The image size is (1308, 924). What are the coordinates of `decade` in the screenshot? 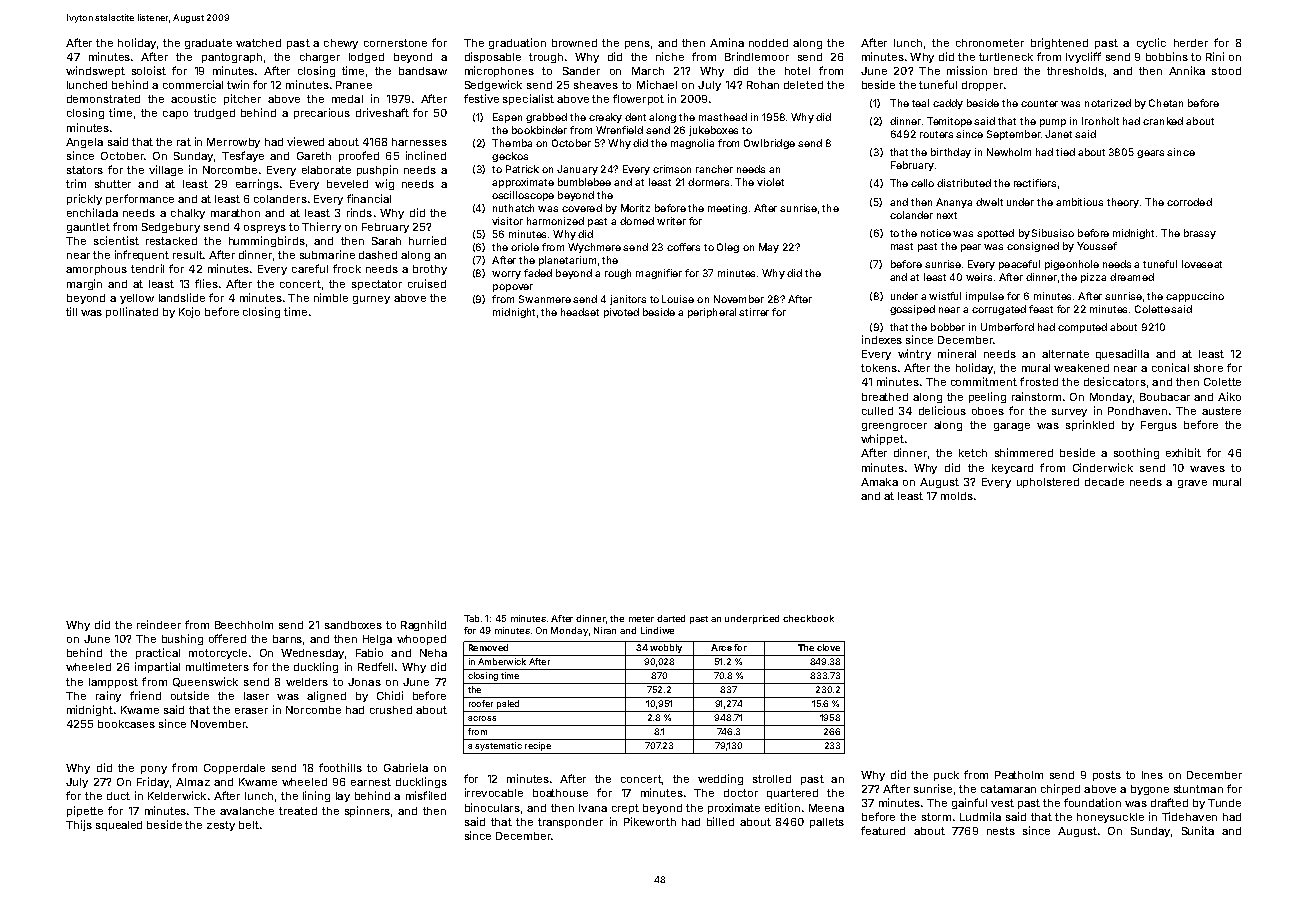 It's located at (1104, 482).
